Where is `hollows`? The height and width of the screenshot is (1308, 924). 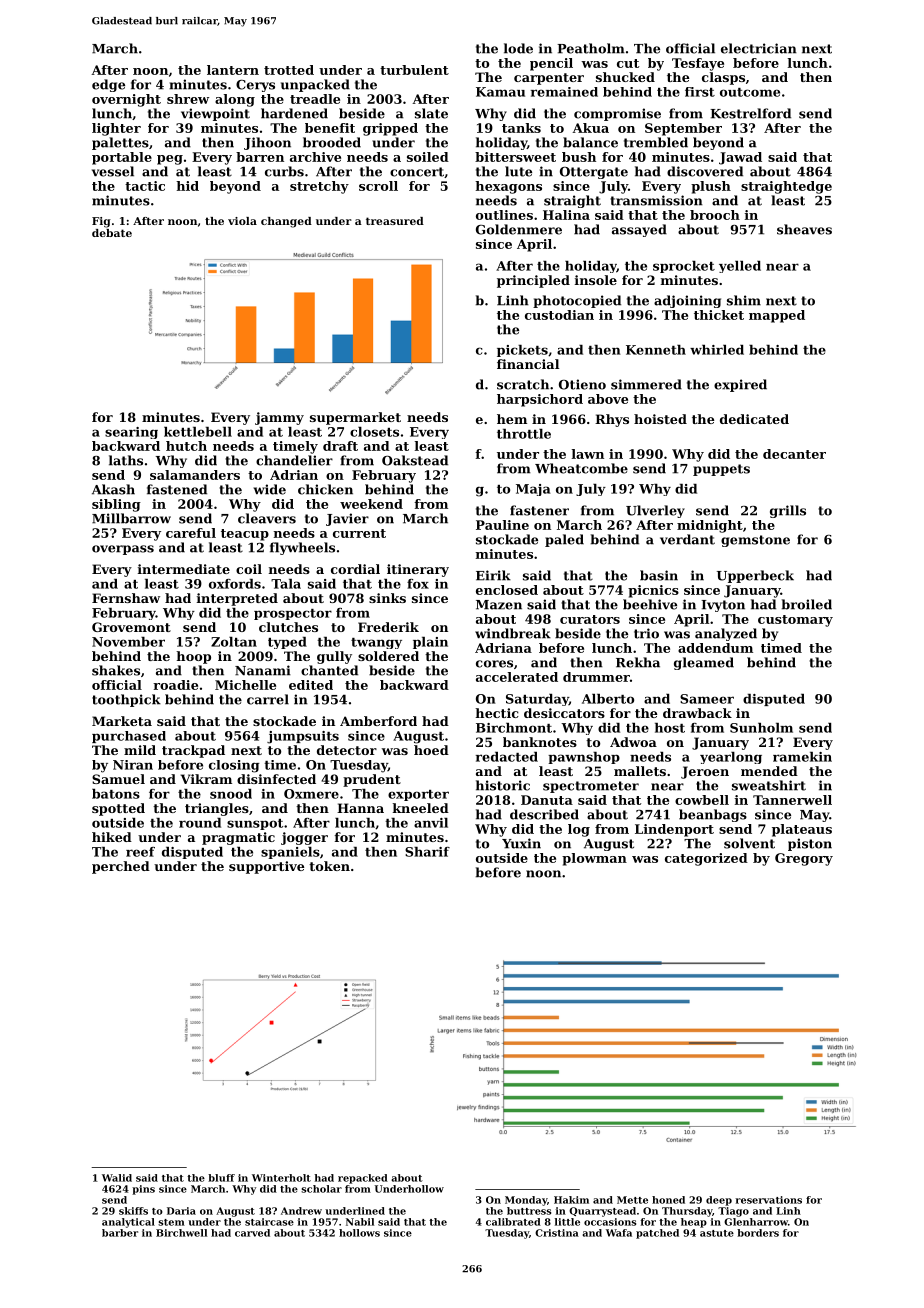
hollows is located at coordinates (359, 1233).
